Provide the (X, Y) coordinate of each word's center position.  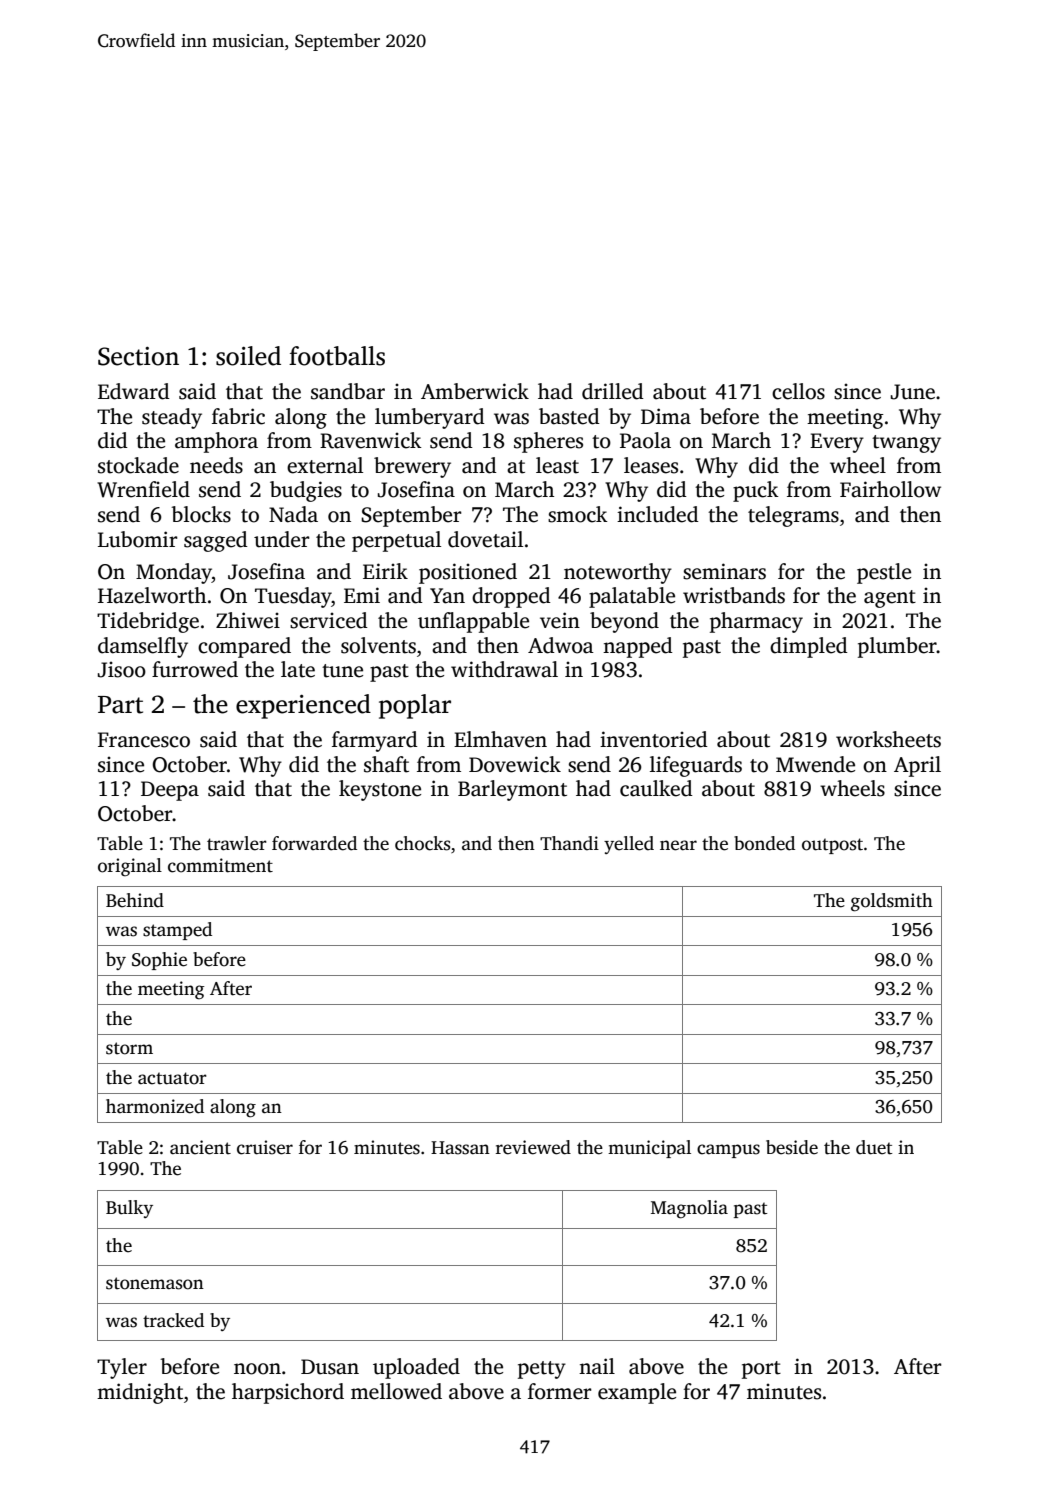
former (560, 1391)
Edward (134, 391)
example (637, 1393)
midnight (140, 1393)
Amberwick (475, 391)
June (913, 392)
